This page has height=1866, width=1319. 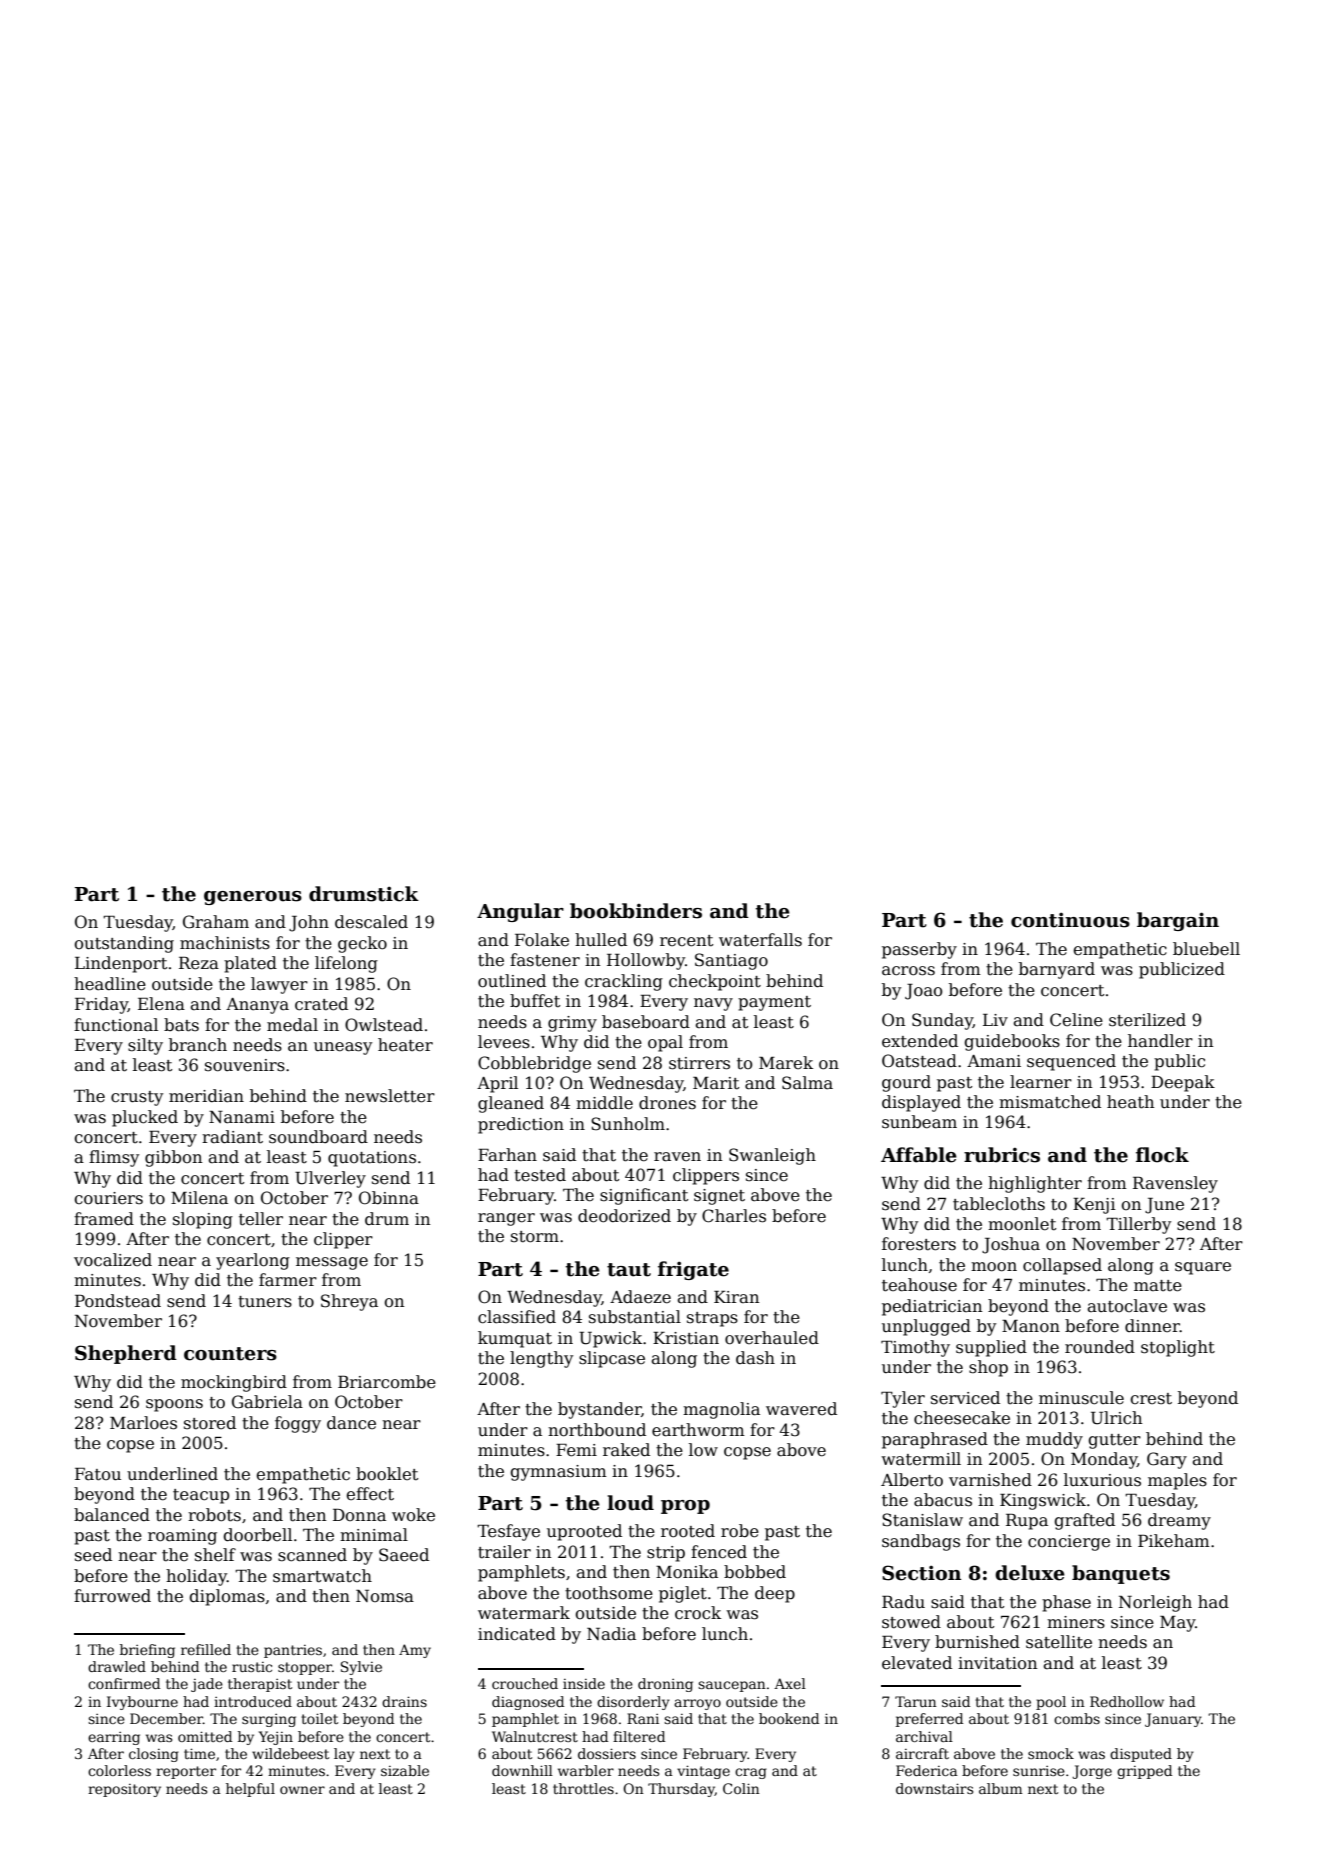 What do you see at coordinates (698, 1613) in the page?
I see `crock` at bounding box center [698, 1613].
